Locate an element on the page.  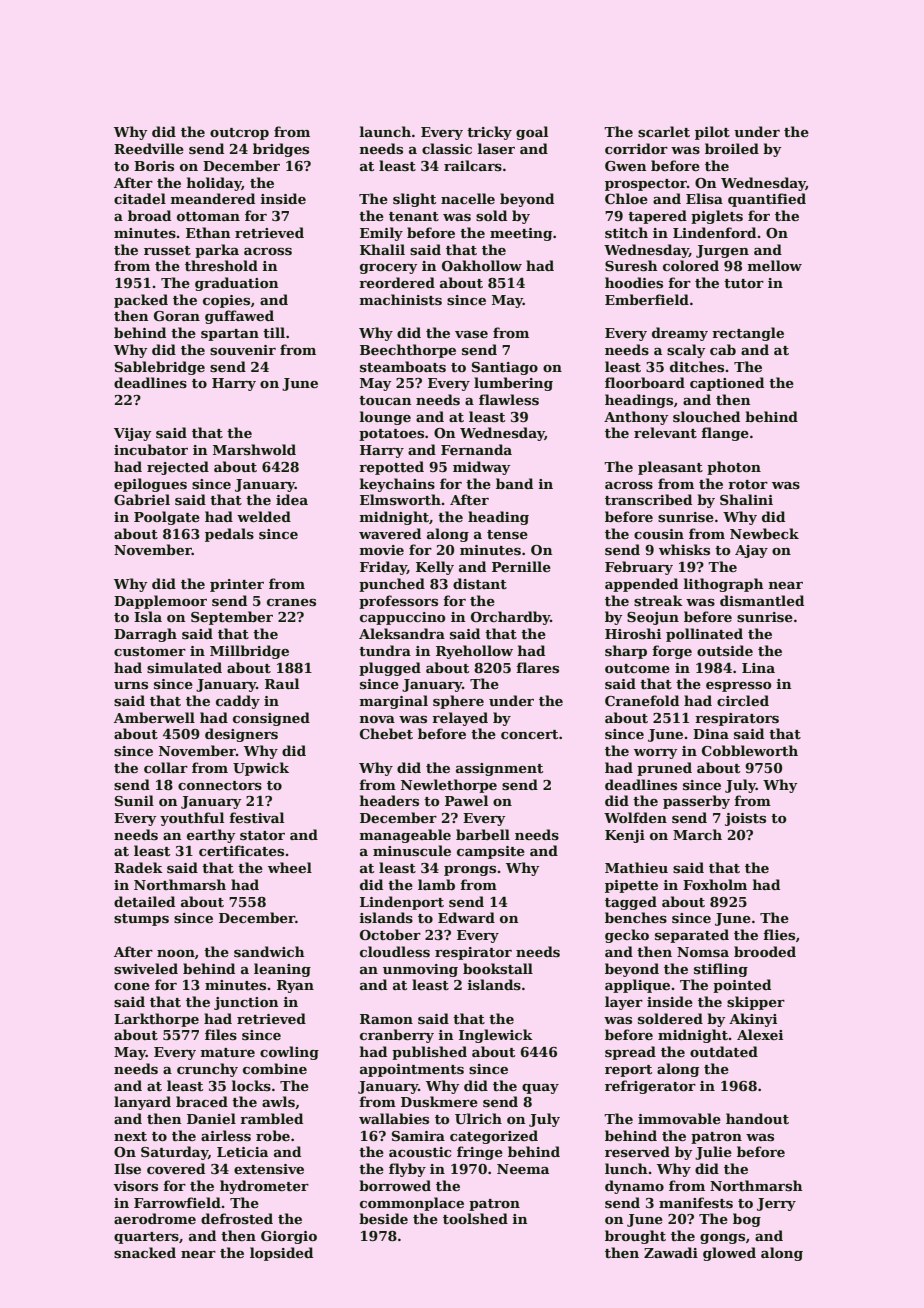
circled is located at coordinates (743, 700).
